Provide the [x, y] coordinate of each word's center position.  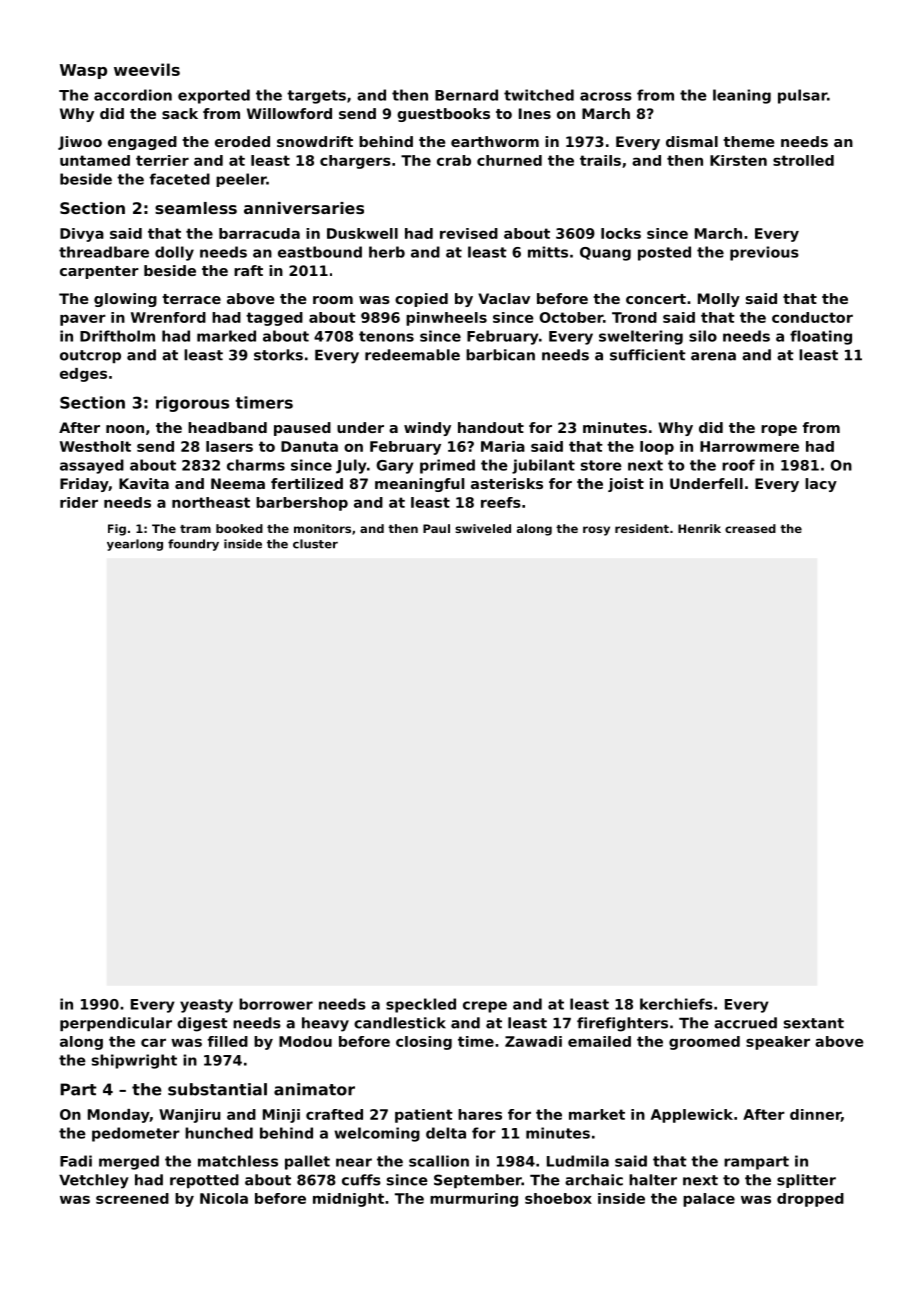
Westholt [95, 446]
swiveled [483, 528]
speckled [421, 1005]
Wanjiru [190, 1116]
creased [750, 528]
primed [447, 466]
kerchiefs [676, 1004]
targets [316, 97]
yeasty [206, 1006]
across [606, 96]
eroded [242, 141]
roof [738, 465]
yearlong [135, 545]
